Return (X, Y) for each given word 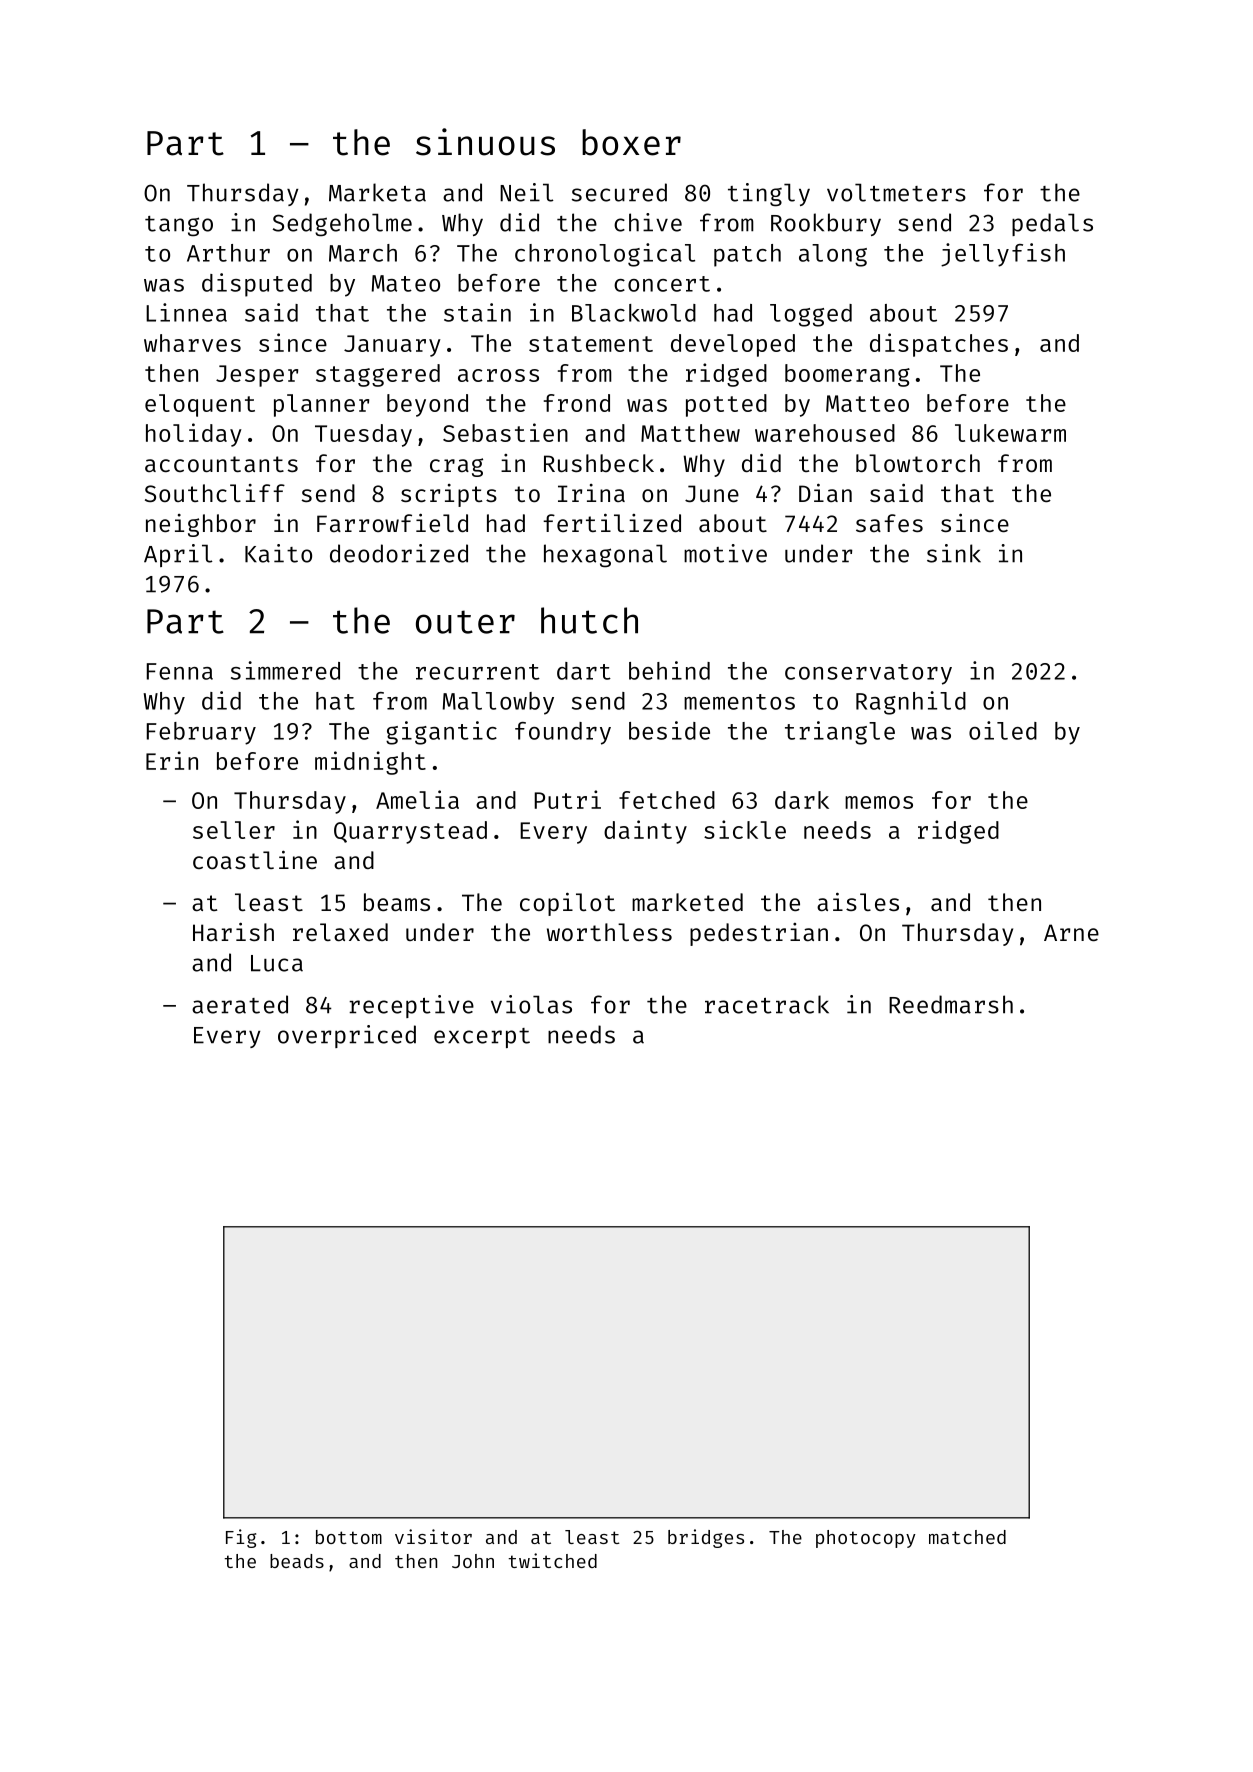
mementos (739, 702)
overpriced (347, 1036)
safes (889, 523)
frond (577, 403)
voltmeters (896, 192)
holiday (194, 435)
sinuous (485, 142)
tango (179, 226)
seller (234, 830)
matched (967, 1537)
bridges (706, 1538)
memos (879, 802)
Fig (241, 1538)
